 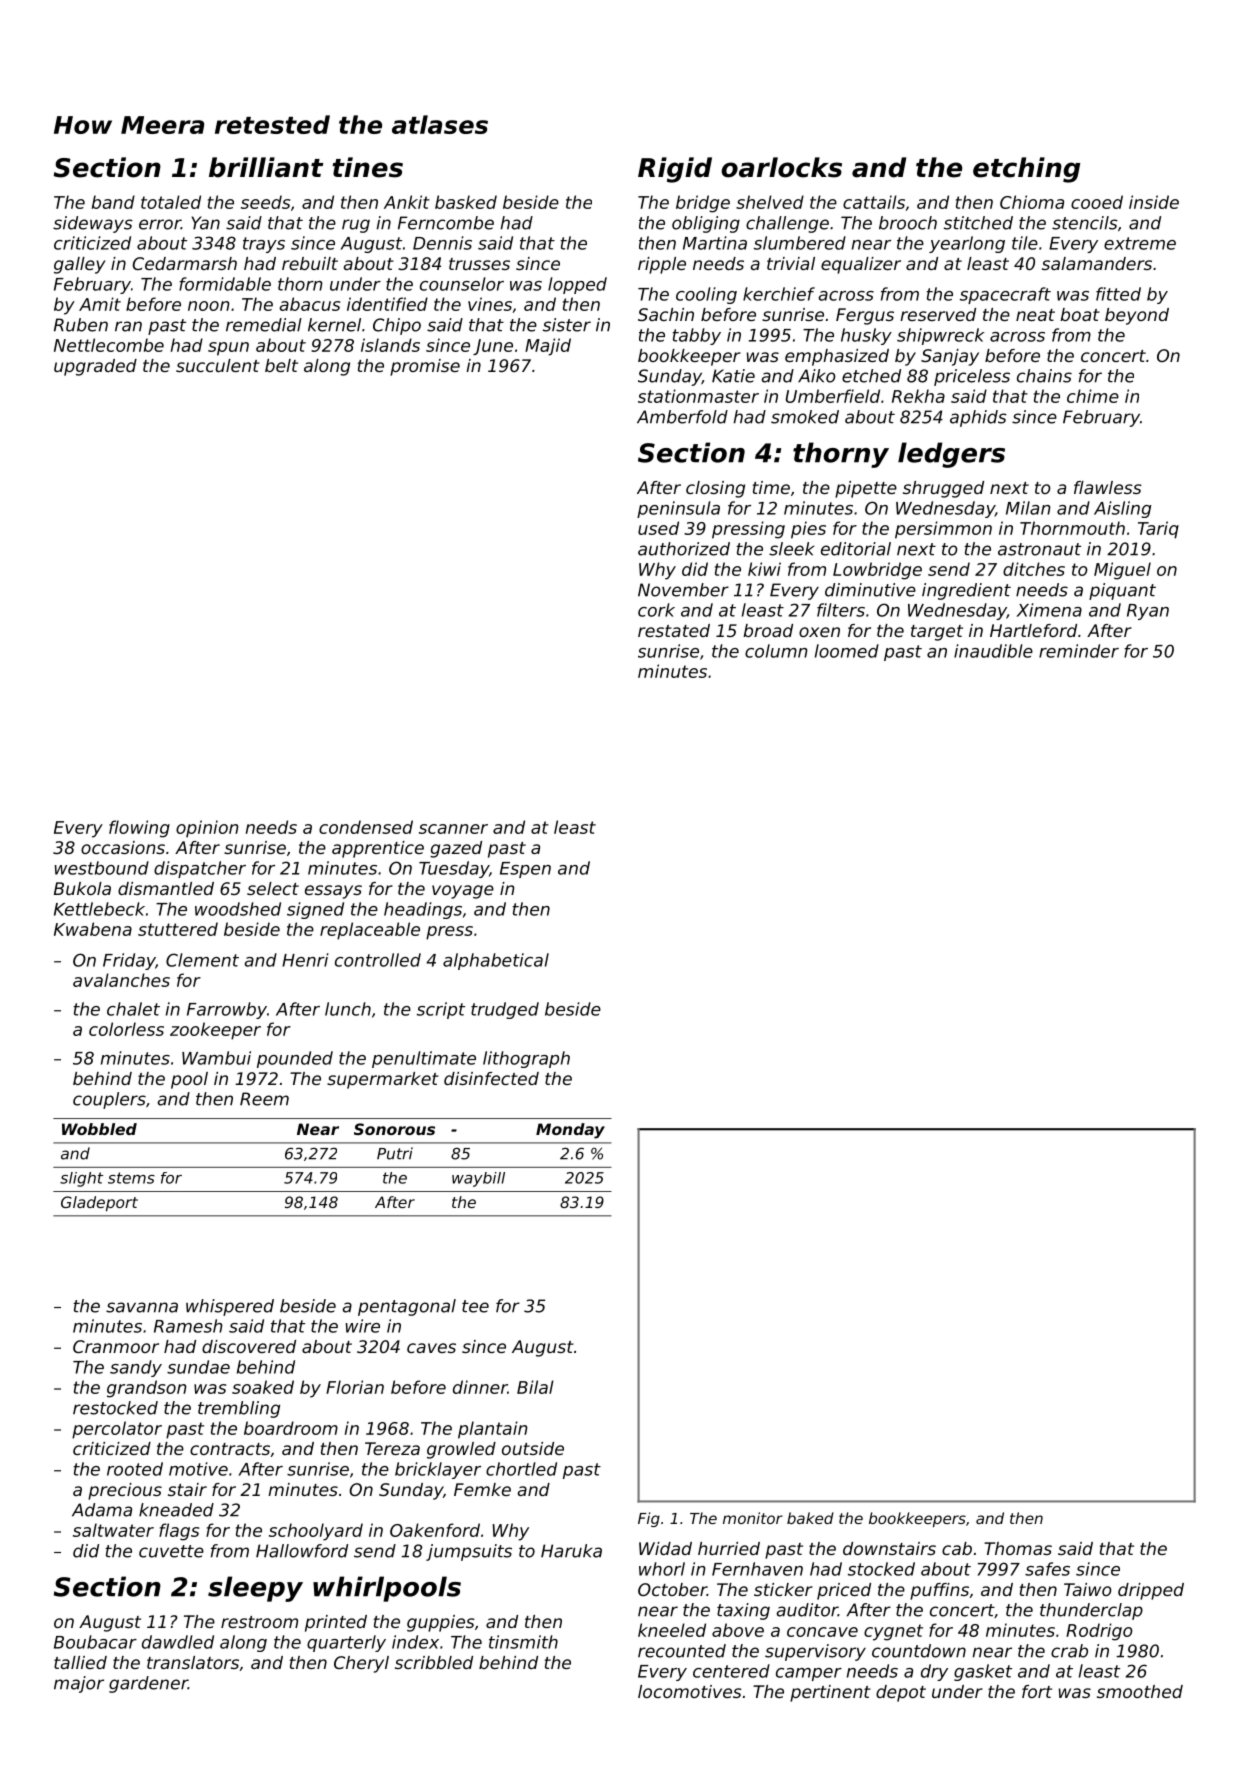 What do you see at coordinates (571, 1551) in the image?
I see `Haruka` at bounding box center [571, 1551].
